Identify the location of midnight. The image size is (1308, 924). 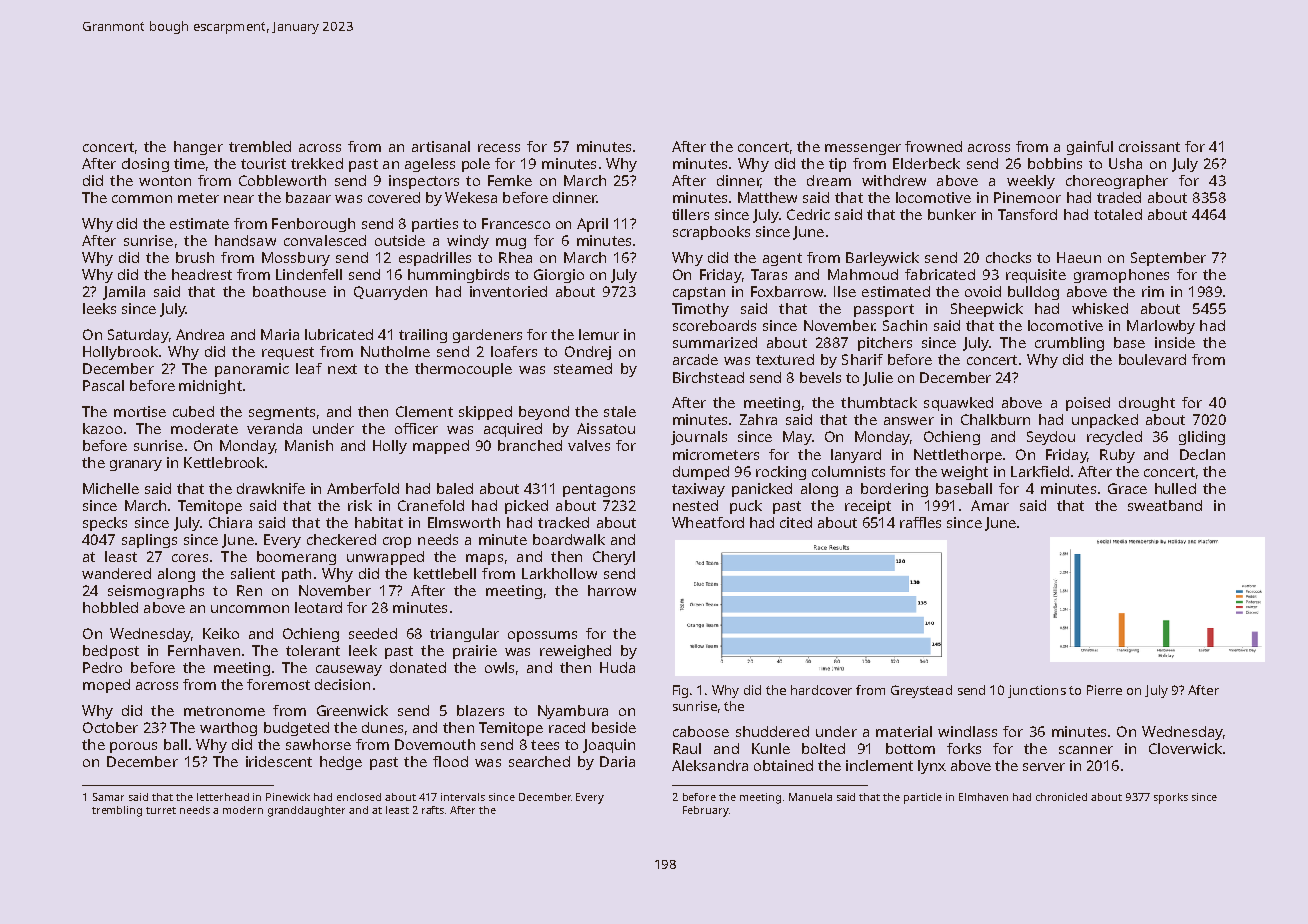
(210, 387).
